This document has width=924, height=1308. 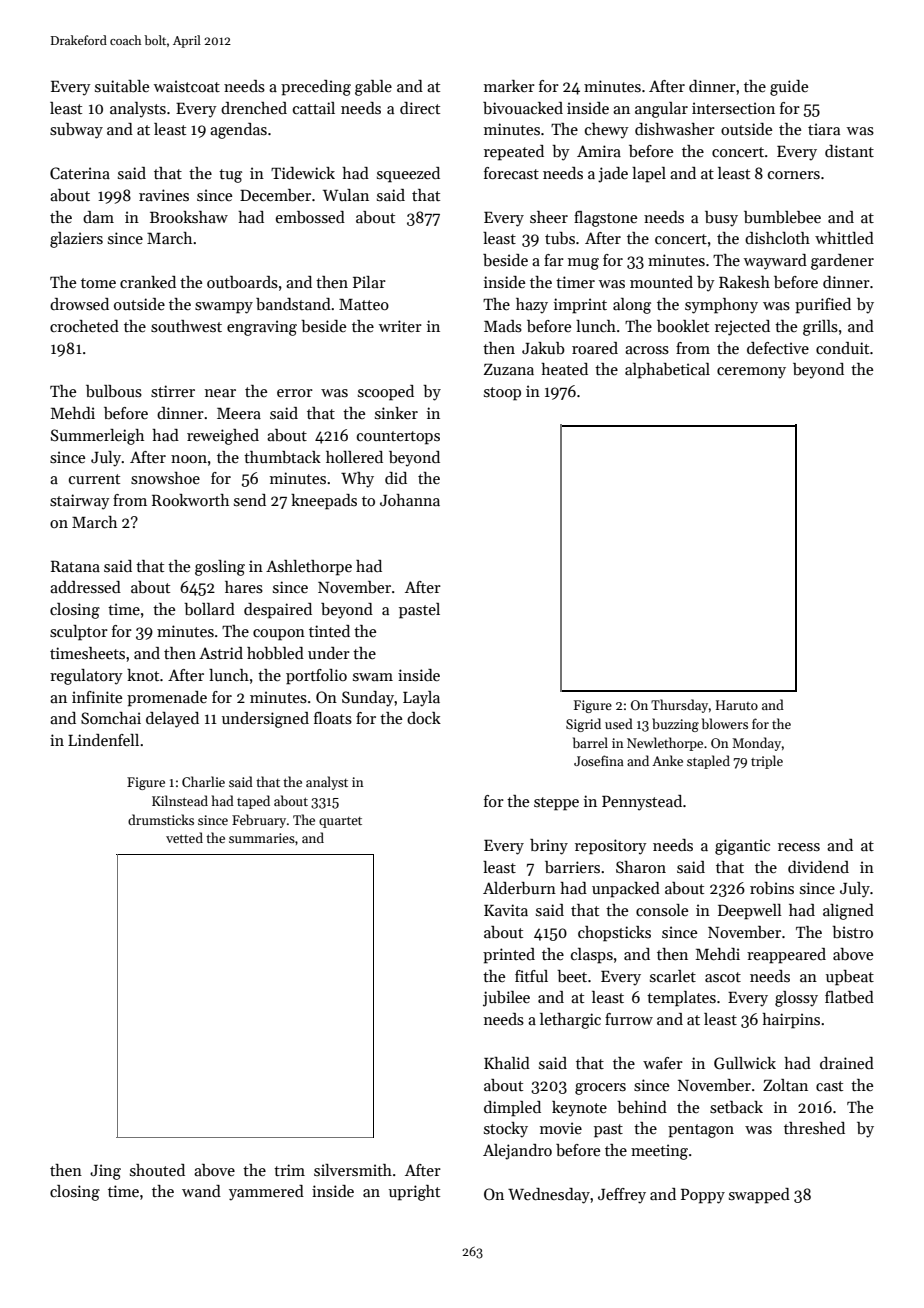 I want to click on keynote, so click(x=579, y=1109).
